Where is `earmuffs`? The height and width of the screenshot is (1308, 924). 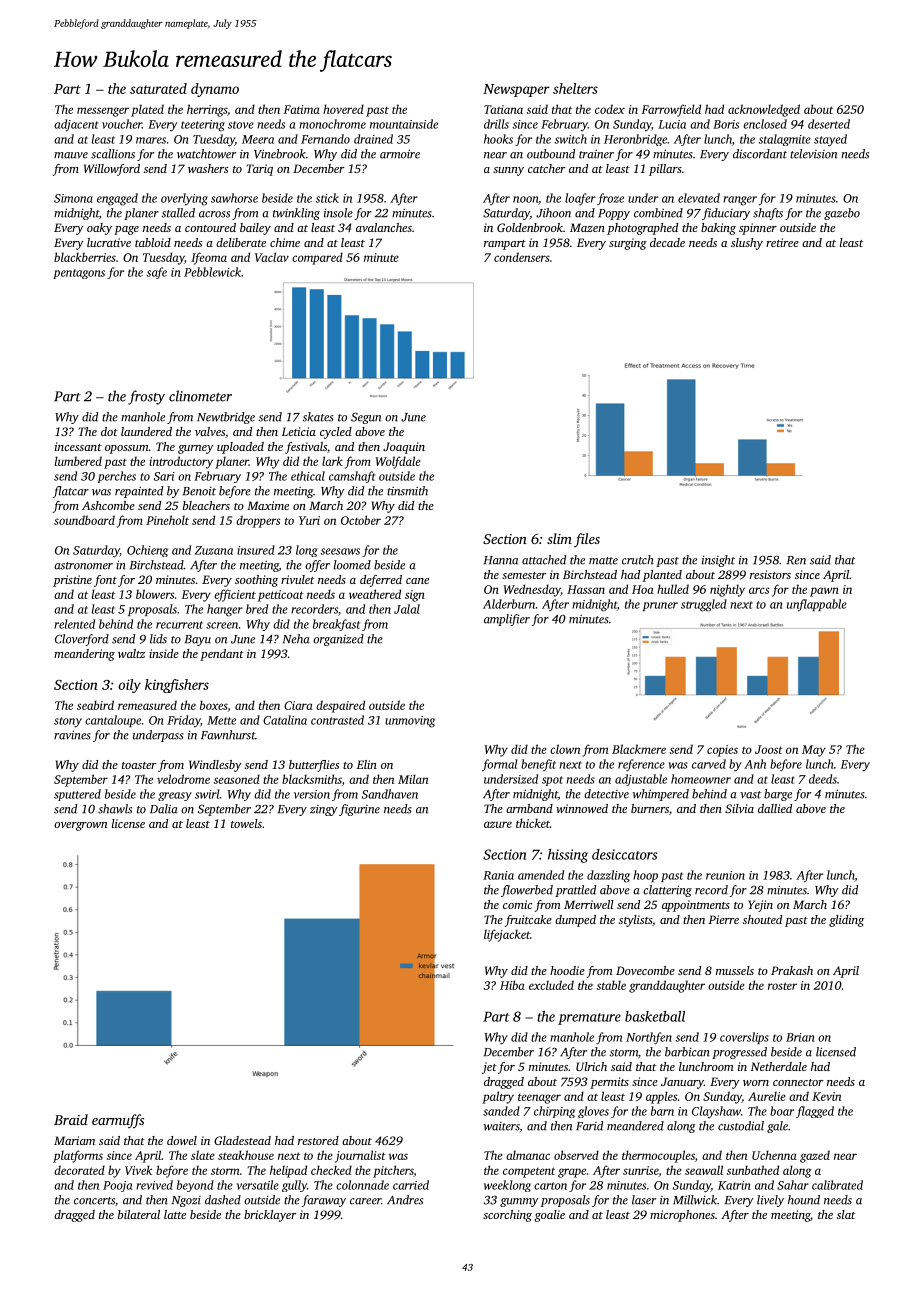
earmuffs is located at coordinates (118, 1121).
